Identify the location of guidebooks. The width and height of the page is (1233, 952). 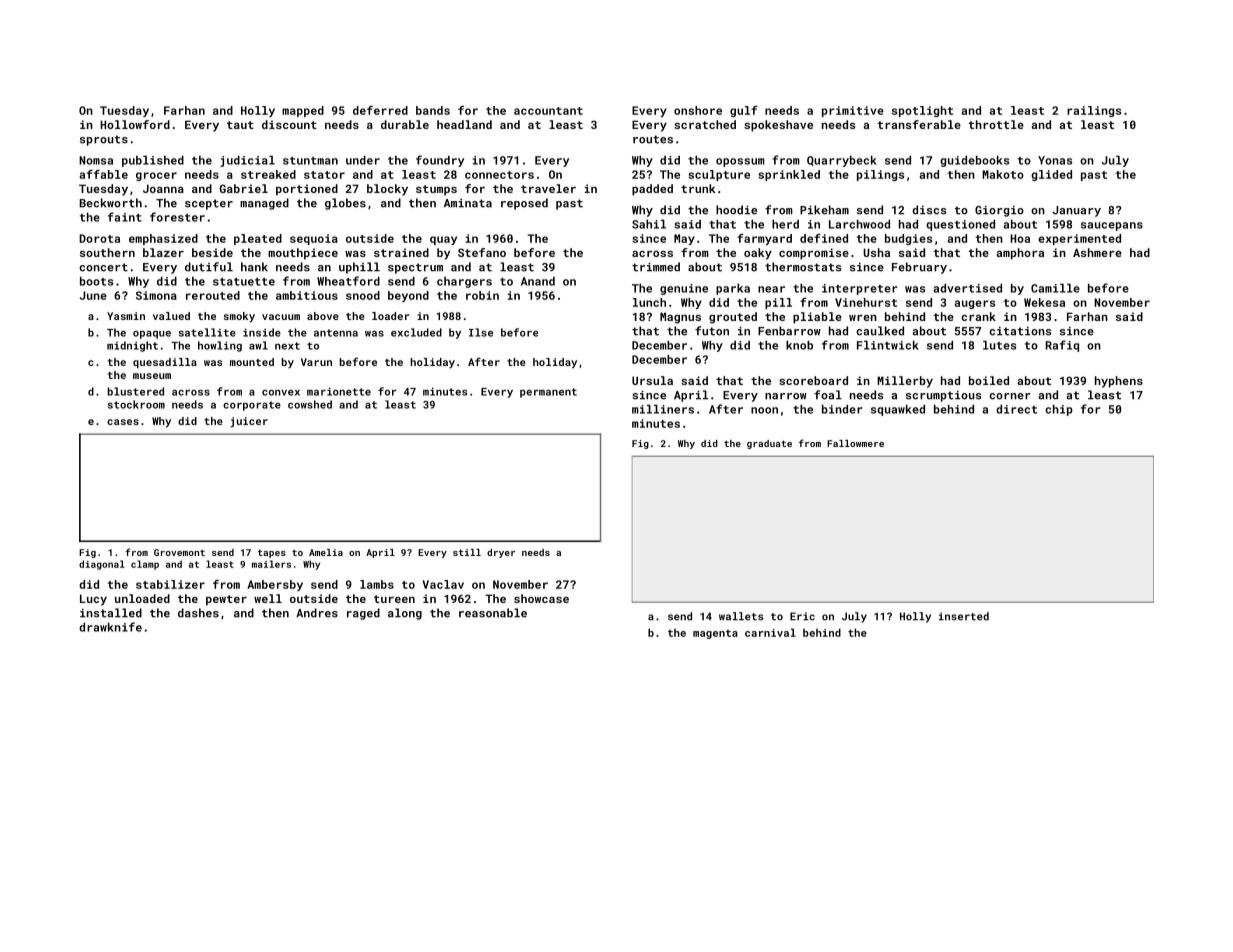
(974, 161).
